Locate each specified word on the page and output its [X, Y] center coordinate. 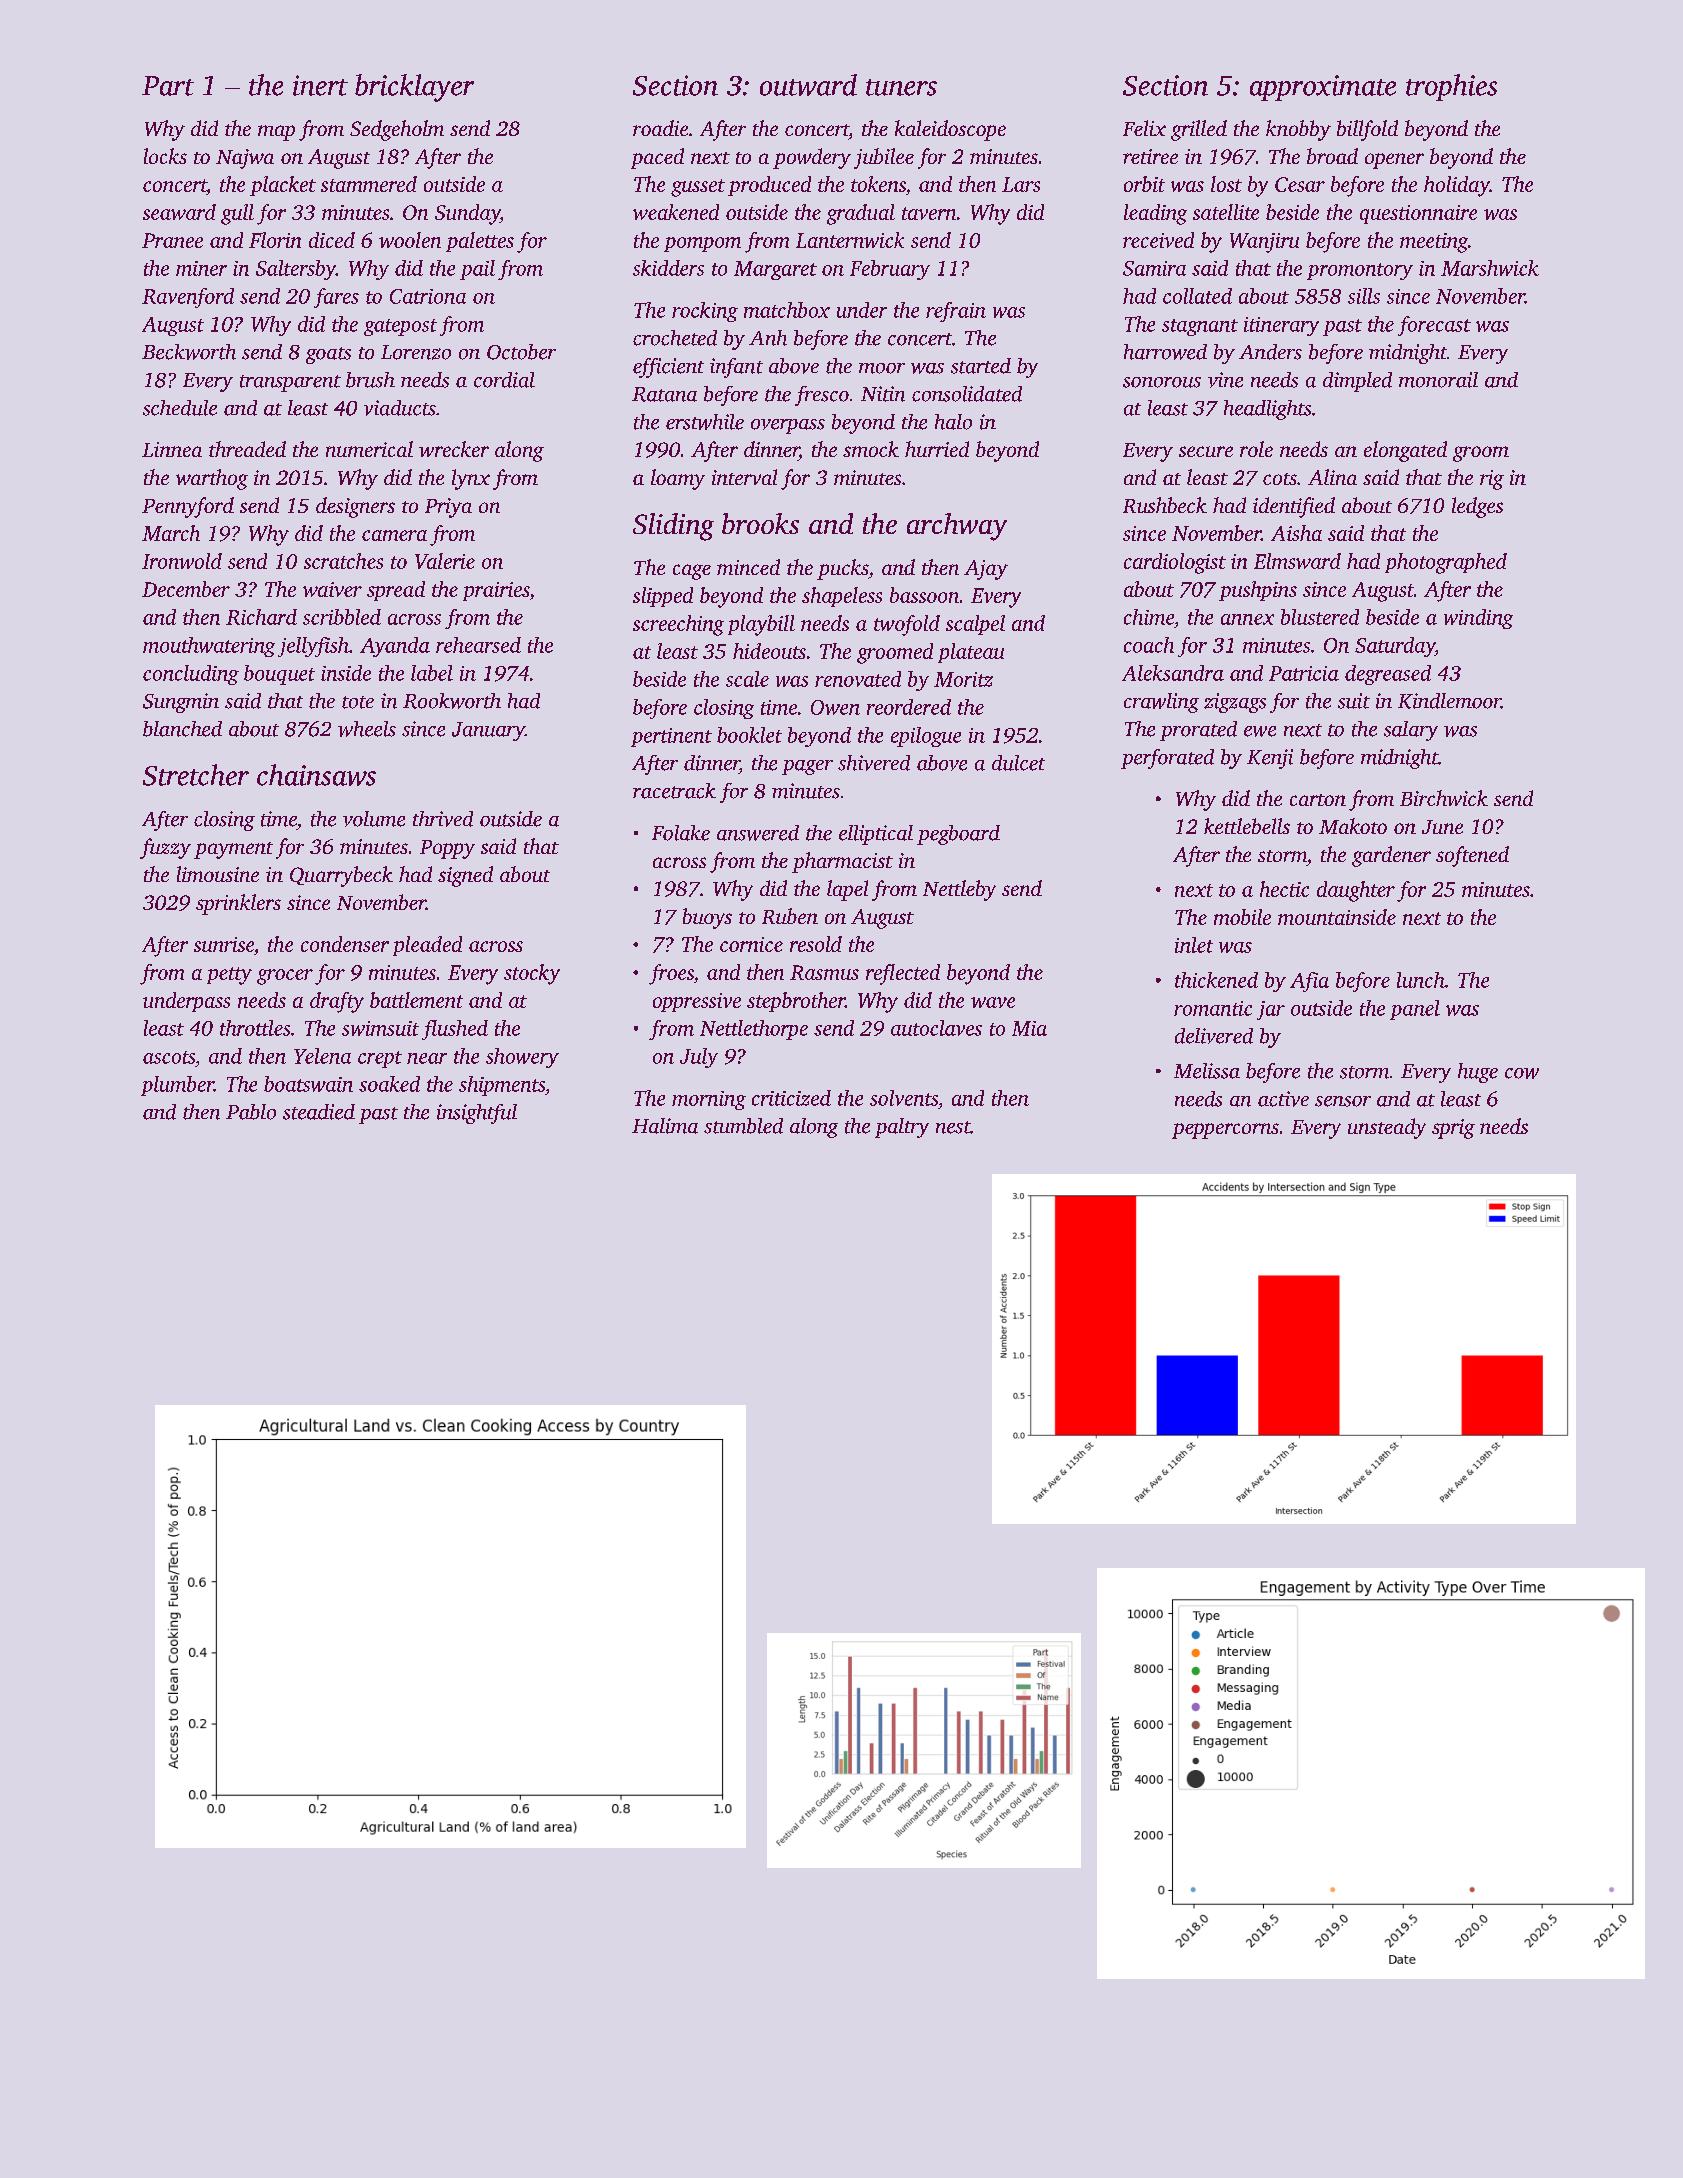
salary [1411, 731]
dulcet [1018, 763]
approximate [1323, 88]
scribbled [342, 617]
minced [748, 567]
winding [1478, 619]
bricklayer [414, 88]
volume [374, 819]
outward [808, 85]
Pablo [251, 1112]
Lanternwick [850, 240]
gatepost [400, 327]
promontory [1360, 271]
